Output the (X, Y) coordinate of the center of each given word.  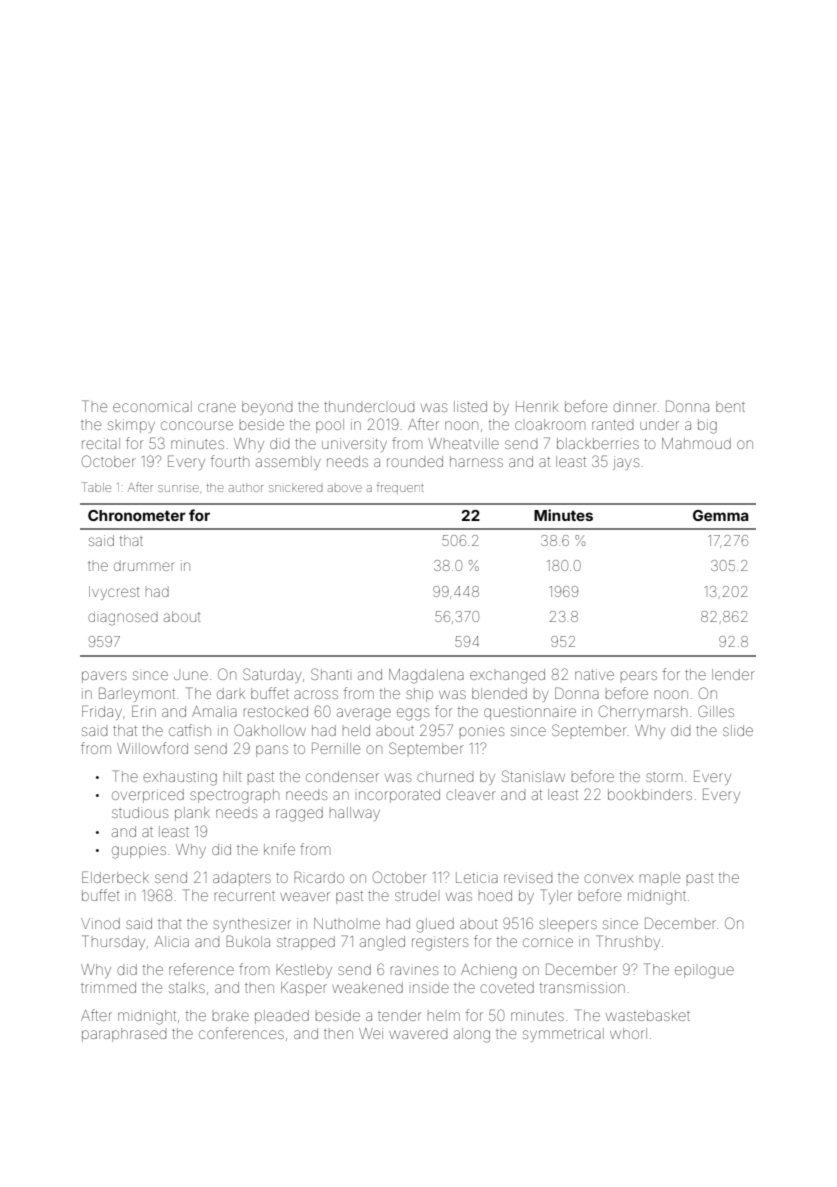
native (594, 674)
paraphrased (124, 1035)
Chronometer (137, 515)
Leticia (477, 877)
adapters (242, 879)
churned (445, 776)
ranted (612, 425)
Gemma (721, 515)
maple (660, 879)
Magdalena (426, 676)
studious (140, 812)
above (345, 488)
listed (470, 406)
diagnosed (123, 619)
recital (101, 443)
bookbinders (650, 794)
